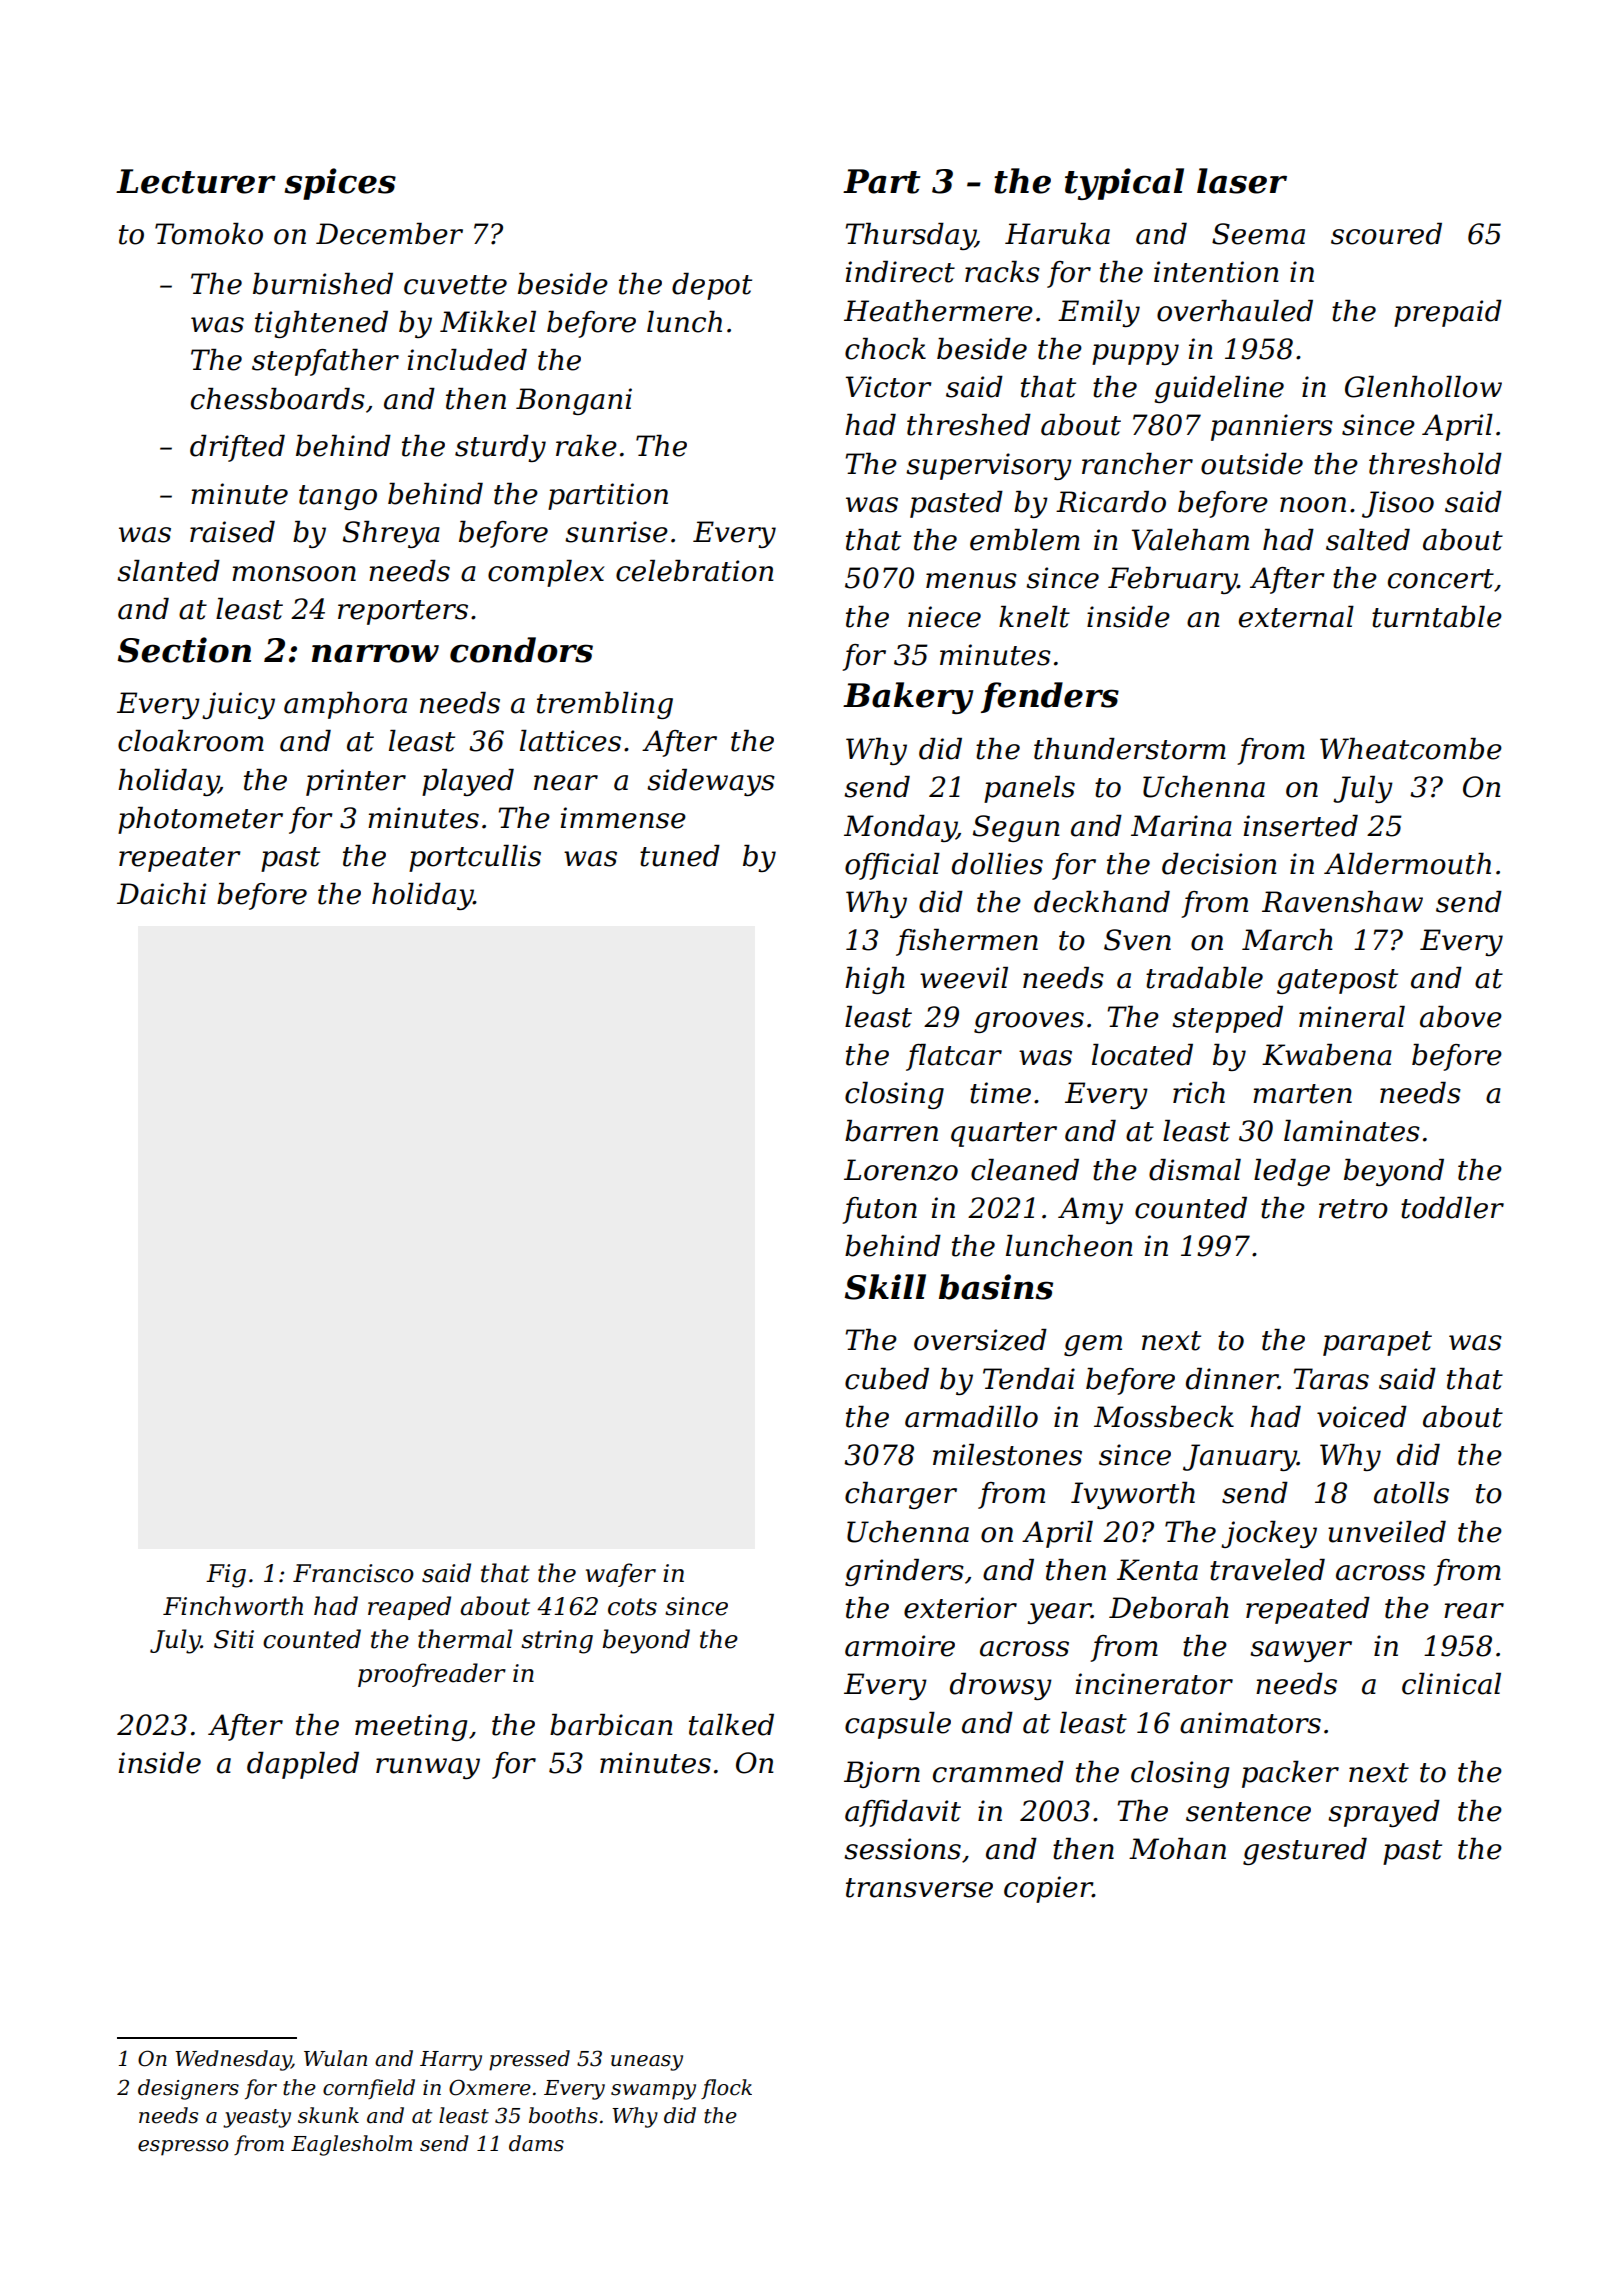 This page has height=2292, width=1620. Describe the element at coordinates (1384, 1813) in the page. I see `sprayed` at that location.
